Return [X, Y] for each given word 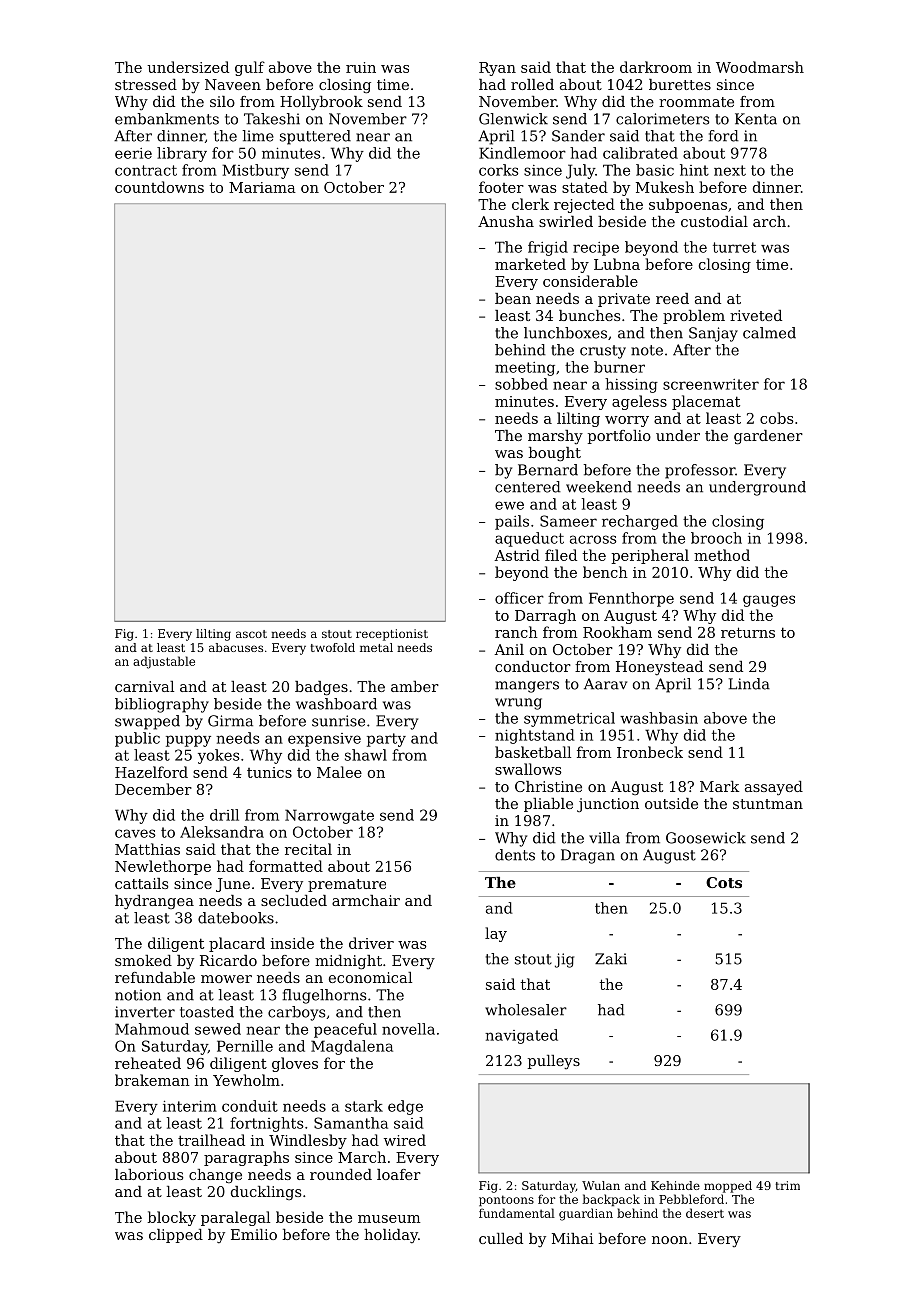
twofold [332, 647]
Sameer [568, 521]
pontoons [506, 1200]
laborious [149, 1174]
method [722, 555]
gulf [250, 68]
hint [694, 170]
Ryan [497, 69]
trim [787, 1185]
